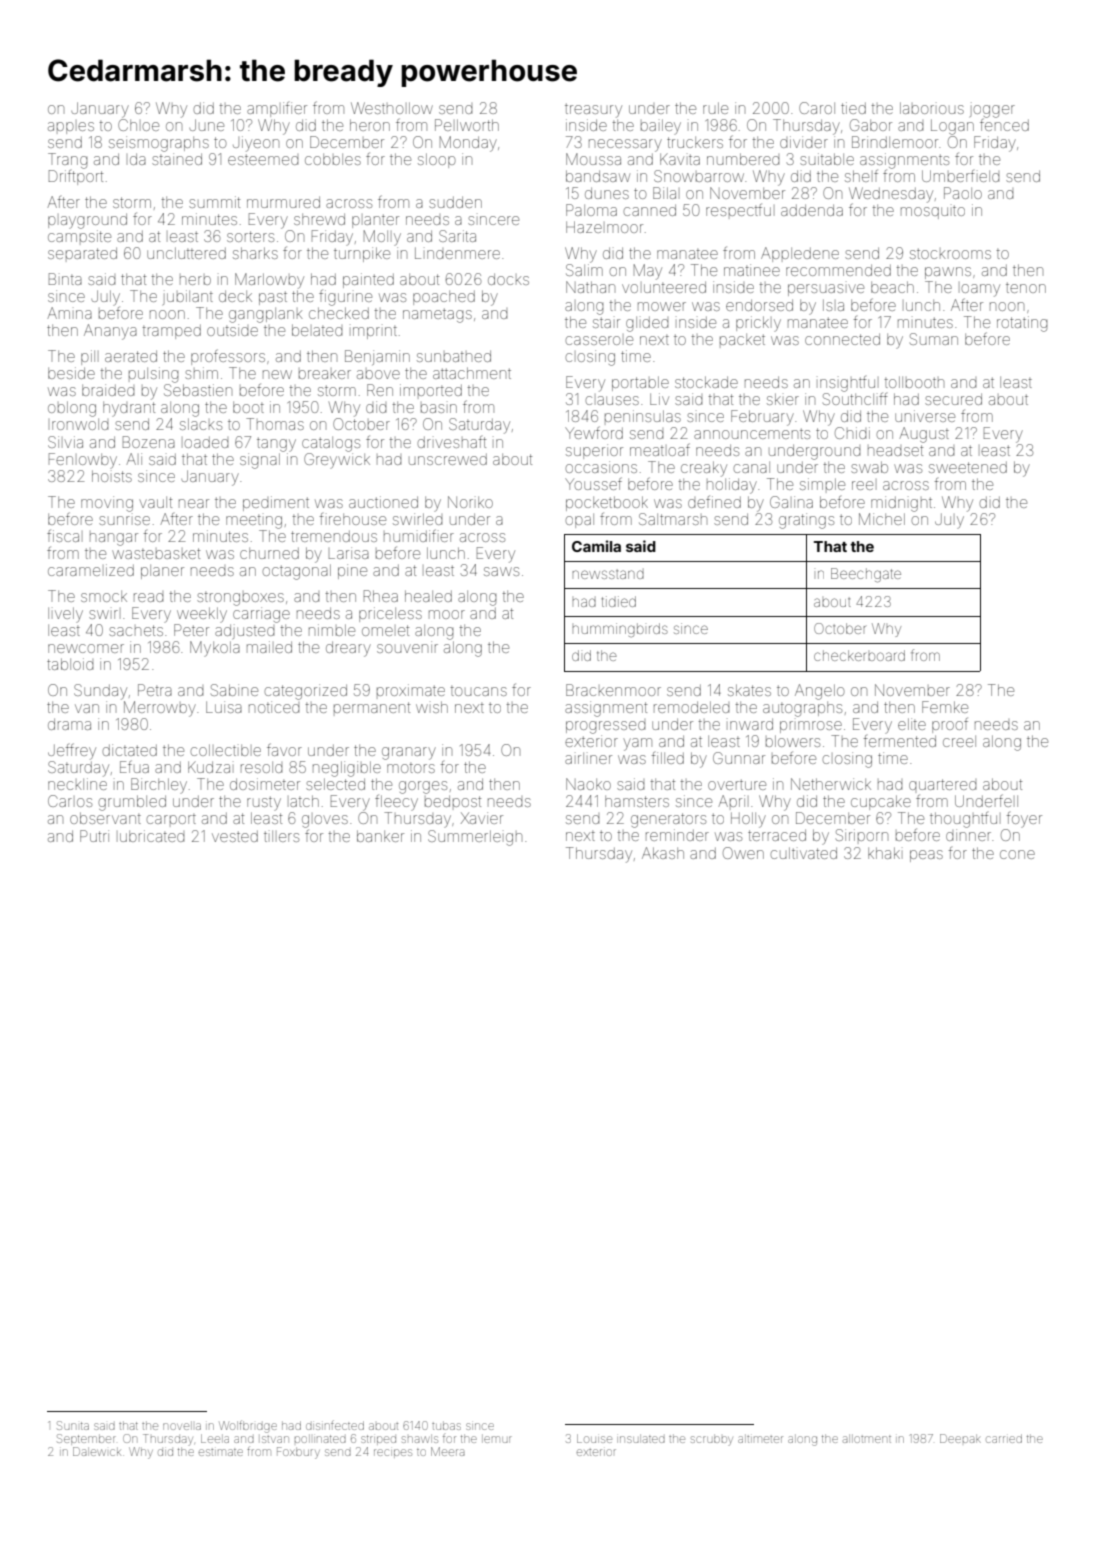  What do you see at coordinates (673, 519) in the page?
I see `Saltmarsh` at bounding box center [673, 519].
